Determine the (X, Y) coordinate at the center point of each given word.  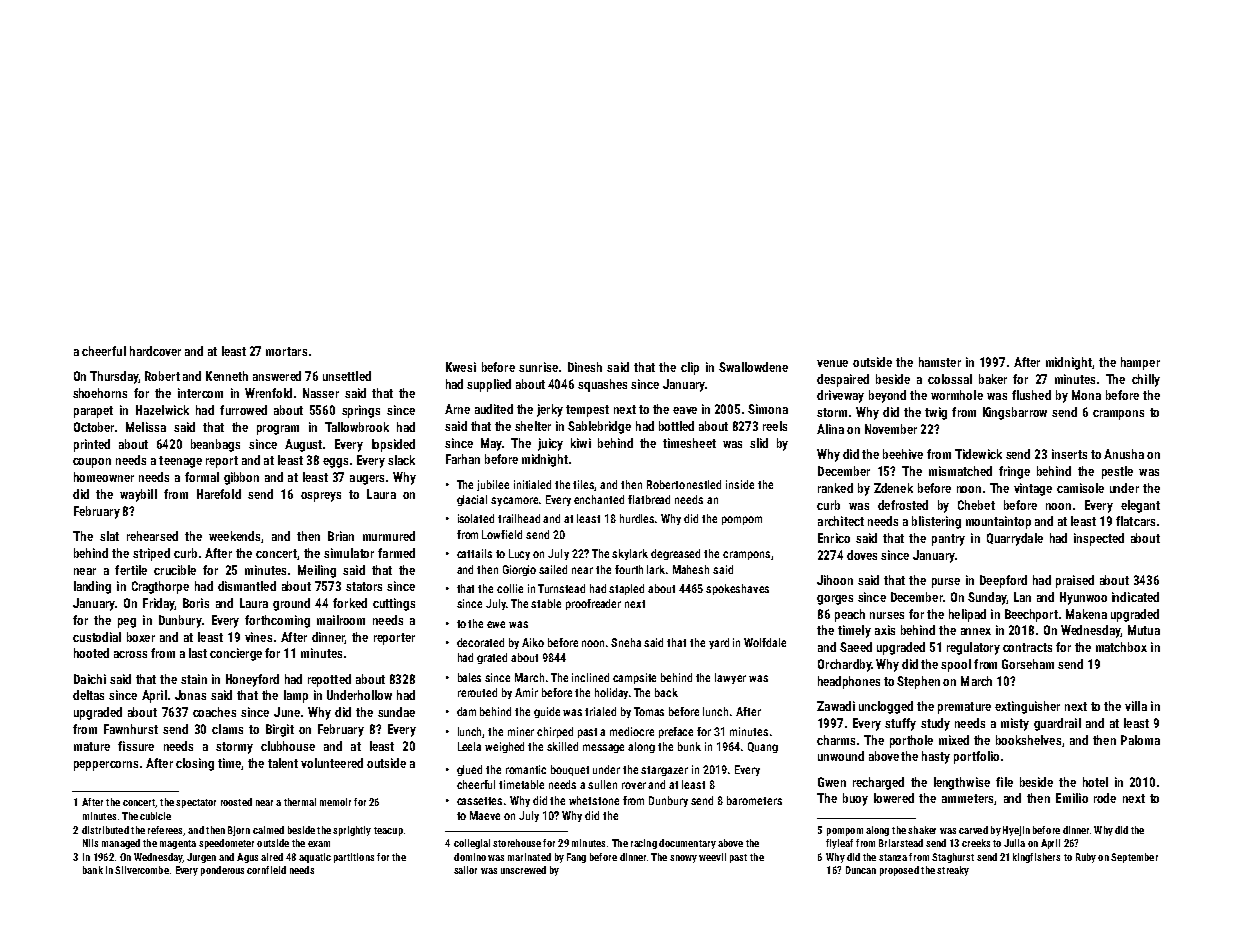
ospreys (321, 497)
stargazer (664, 771)
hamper (1140, 363)
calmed (268, 830)
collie (510, 588)
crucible (175, 570)
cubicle (155, 816)
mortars (286, 351)
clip (690, 368)
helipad (967, 615)
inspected (1099, 539)
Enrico (834, 538)
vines (258, 637)
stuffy (900, 724)
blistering (936, 522)
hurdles (637, 518)
